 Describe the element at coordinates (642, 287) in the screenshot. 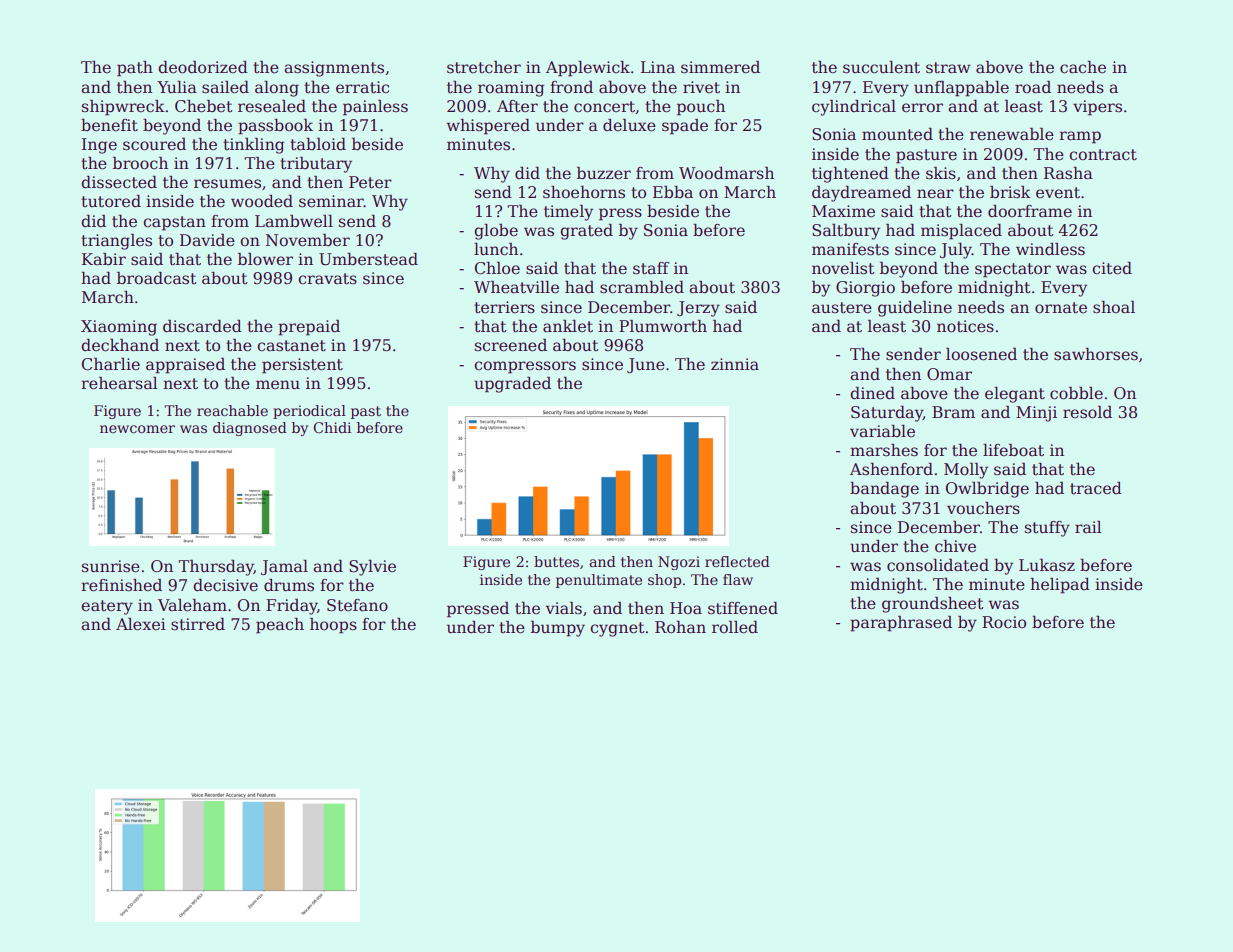

I see `scrambled` at that location.
